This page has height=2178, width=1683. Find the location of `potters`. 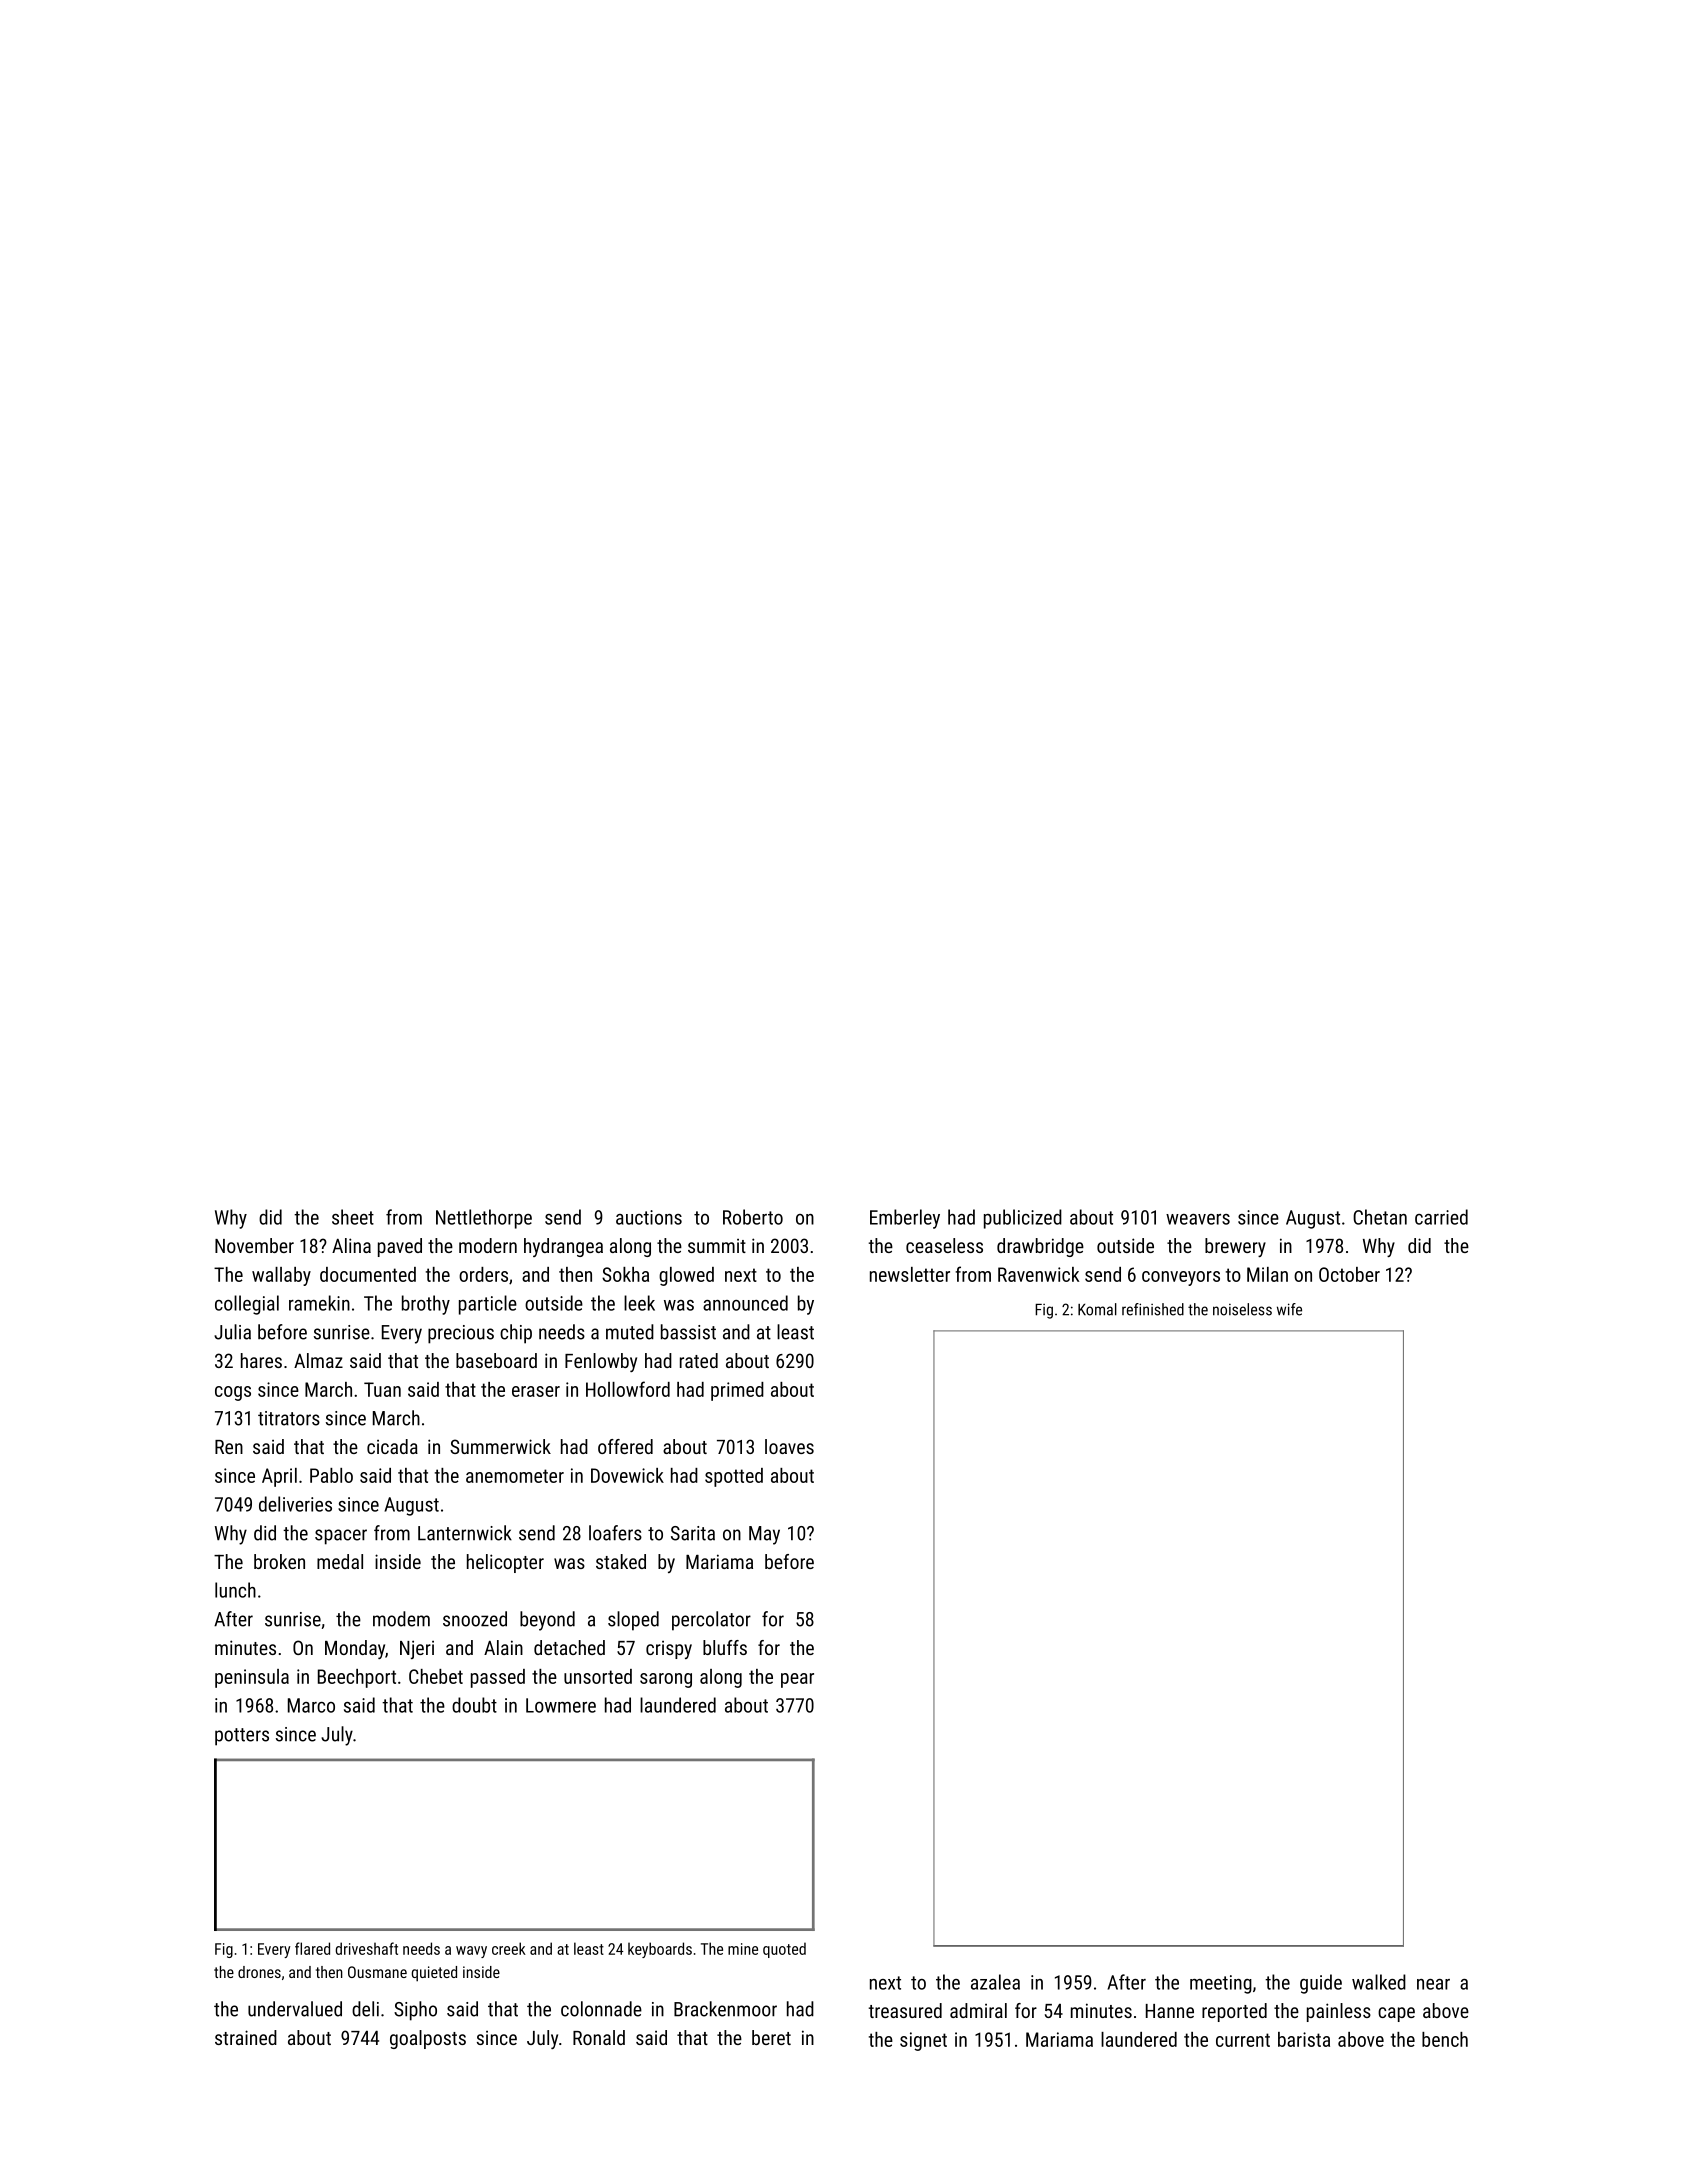

potters is located at coordinates (242, 1737).
